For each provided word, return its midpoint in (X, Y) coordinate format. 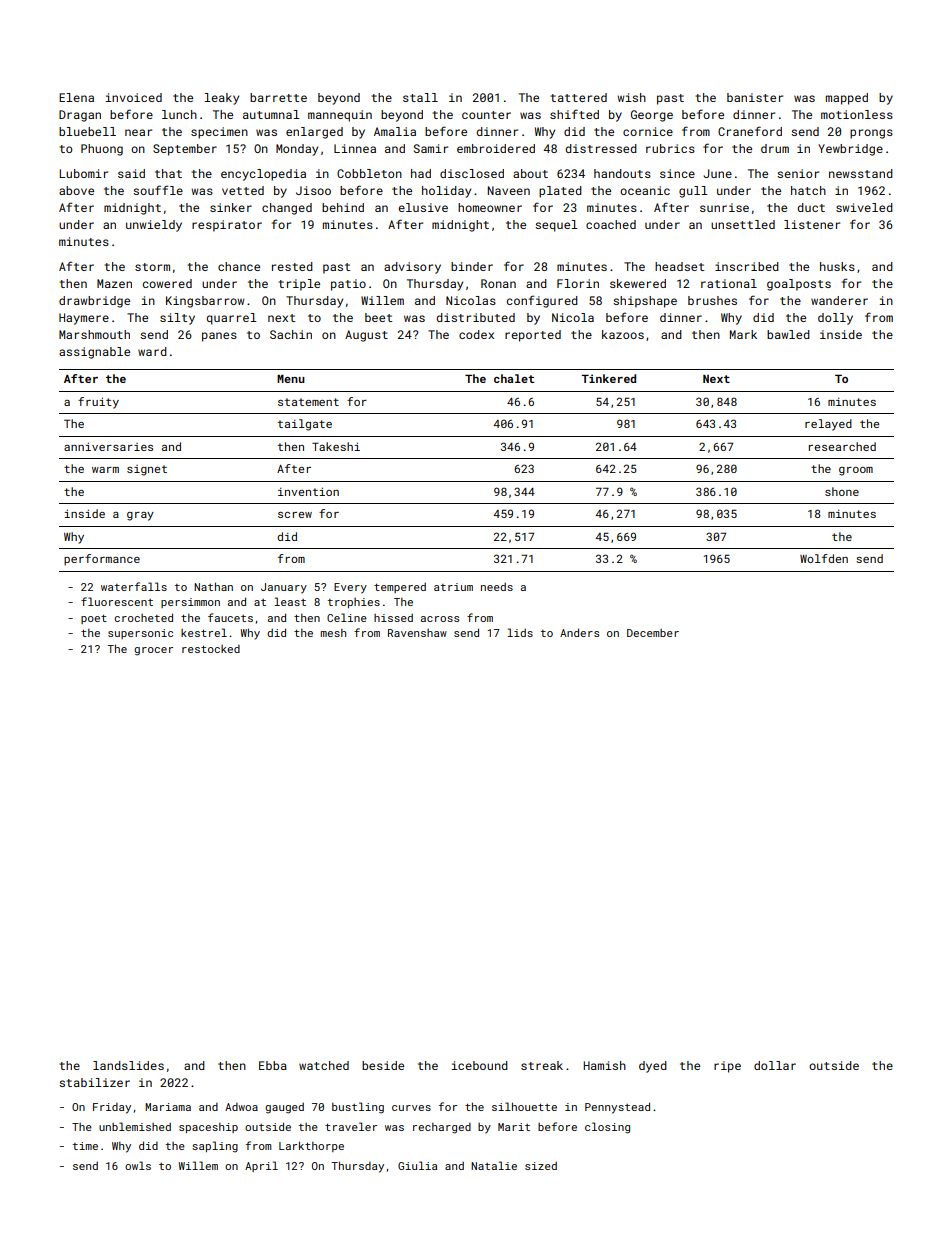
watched (324, 1065)
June (717, 173)
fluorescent (117, 601)
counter (486, 115)
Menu (291, 378)
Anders (579, 632)
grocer (153, 651)
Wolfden (824, 558)
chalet (514, 378)
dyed (653, 1067)
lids (520, 632)
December (653, 633)
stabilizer (94, 1082)
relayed (828, 425)
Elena (76, 97)
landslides (128, 1065)
